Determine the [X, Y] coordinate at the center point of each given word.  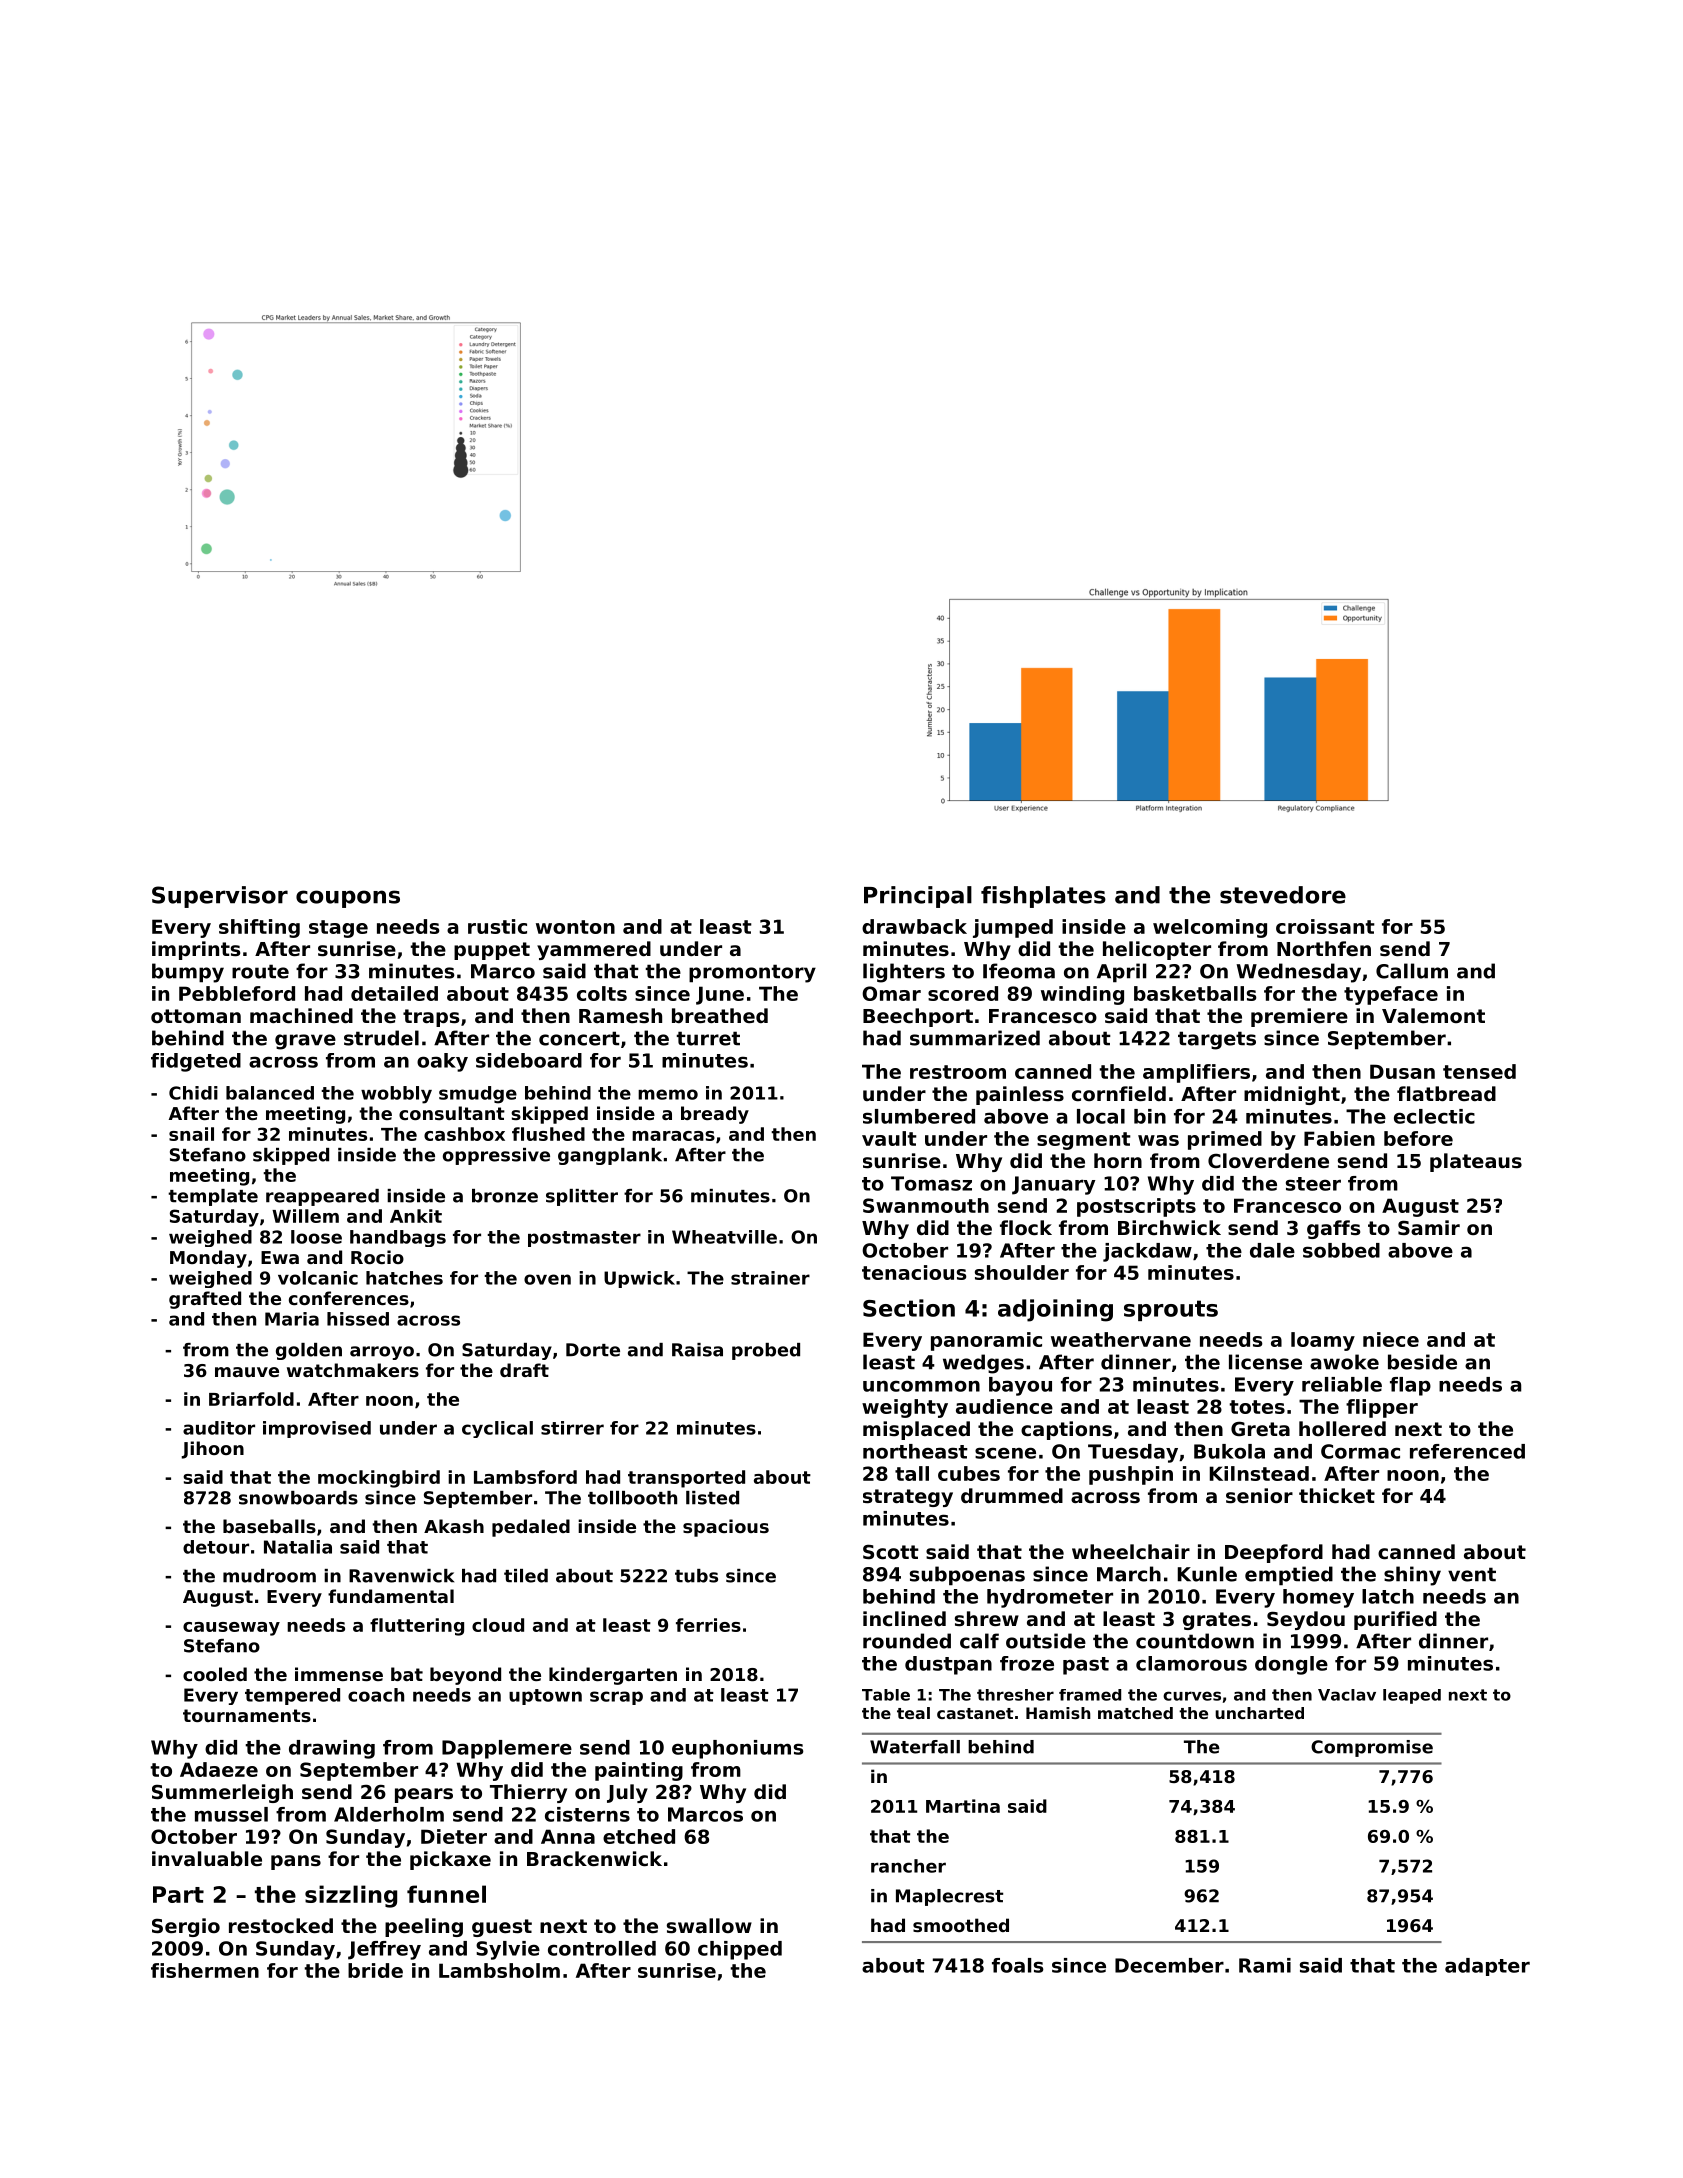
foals [1018, 1965]
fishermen [205, 1970]
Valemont [1433, 1015]
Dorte [593, 1350]
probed [766, 1351]
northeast [915, 1451]
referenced [1467, 1451]
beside [1422, 1362]
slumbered [919, 1116]
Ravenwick [401, 1576]
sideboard [529, 1060]
